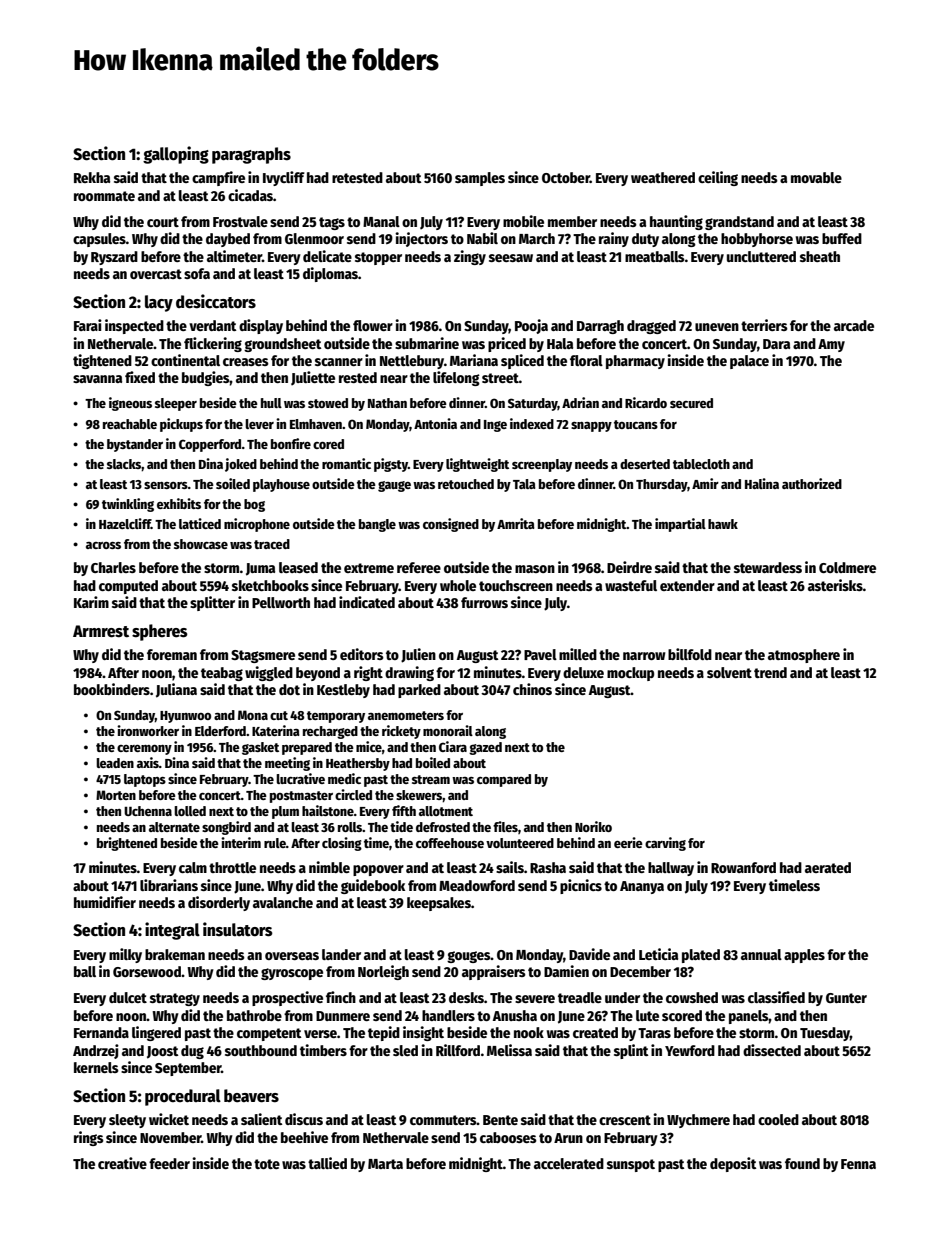 The image size is (952, 1233). Describe the element at coordinates (124, 464) in the screenshot. I see `slacks` at that location.
